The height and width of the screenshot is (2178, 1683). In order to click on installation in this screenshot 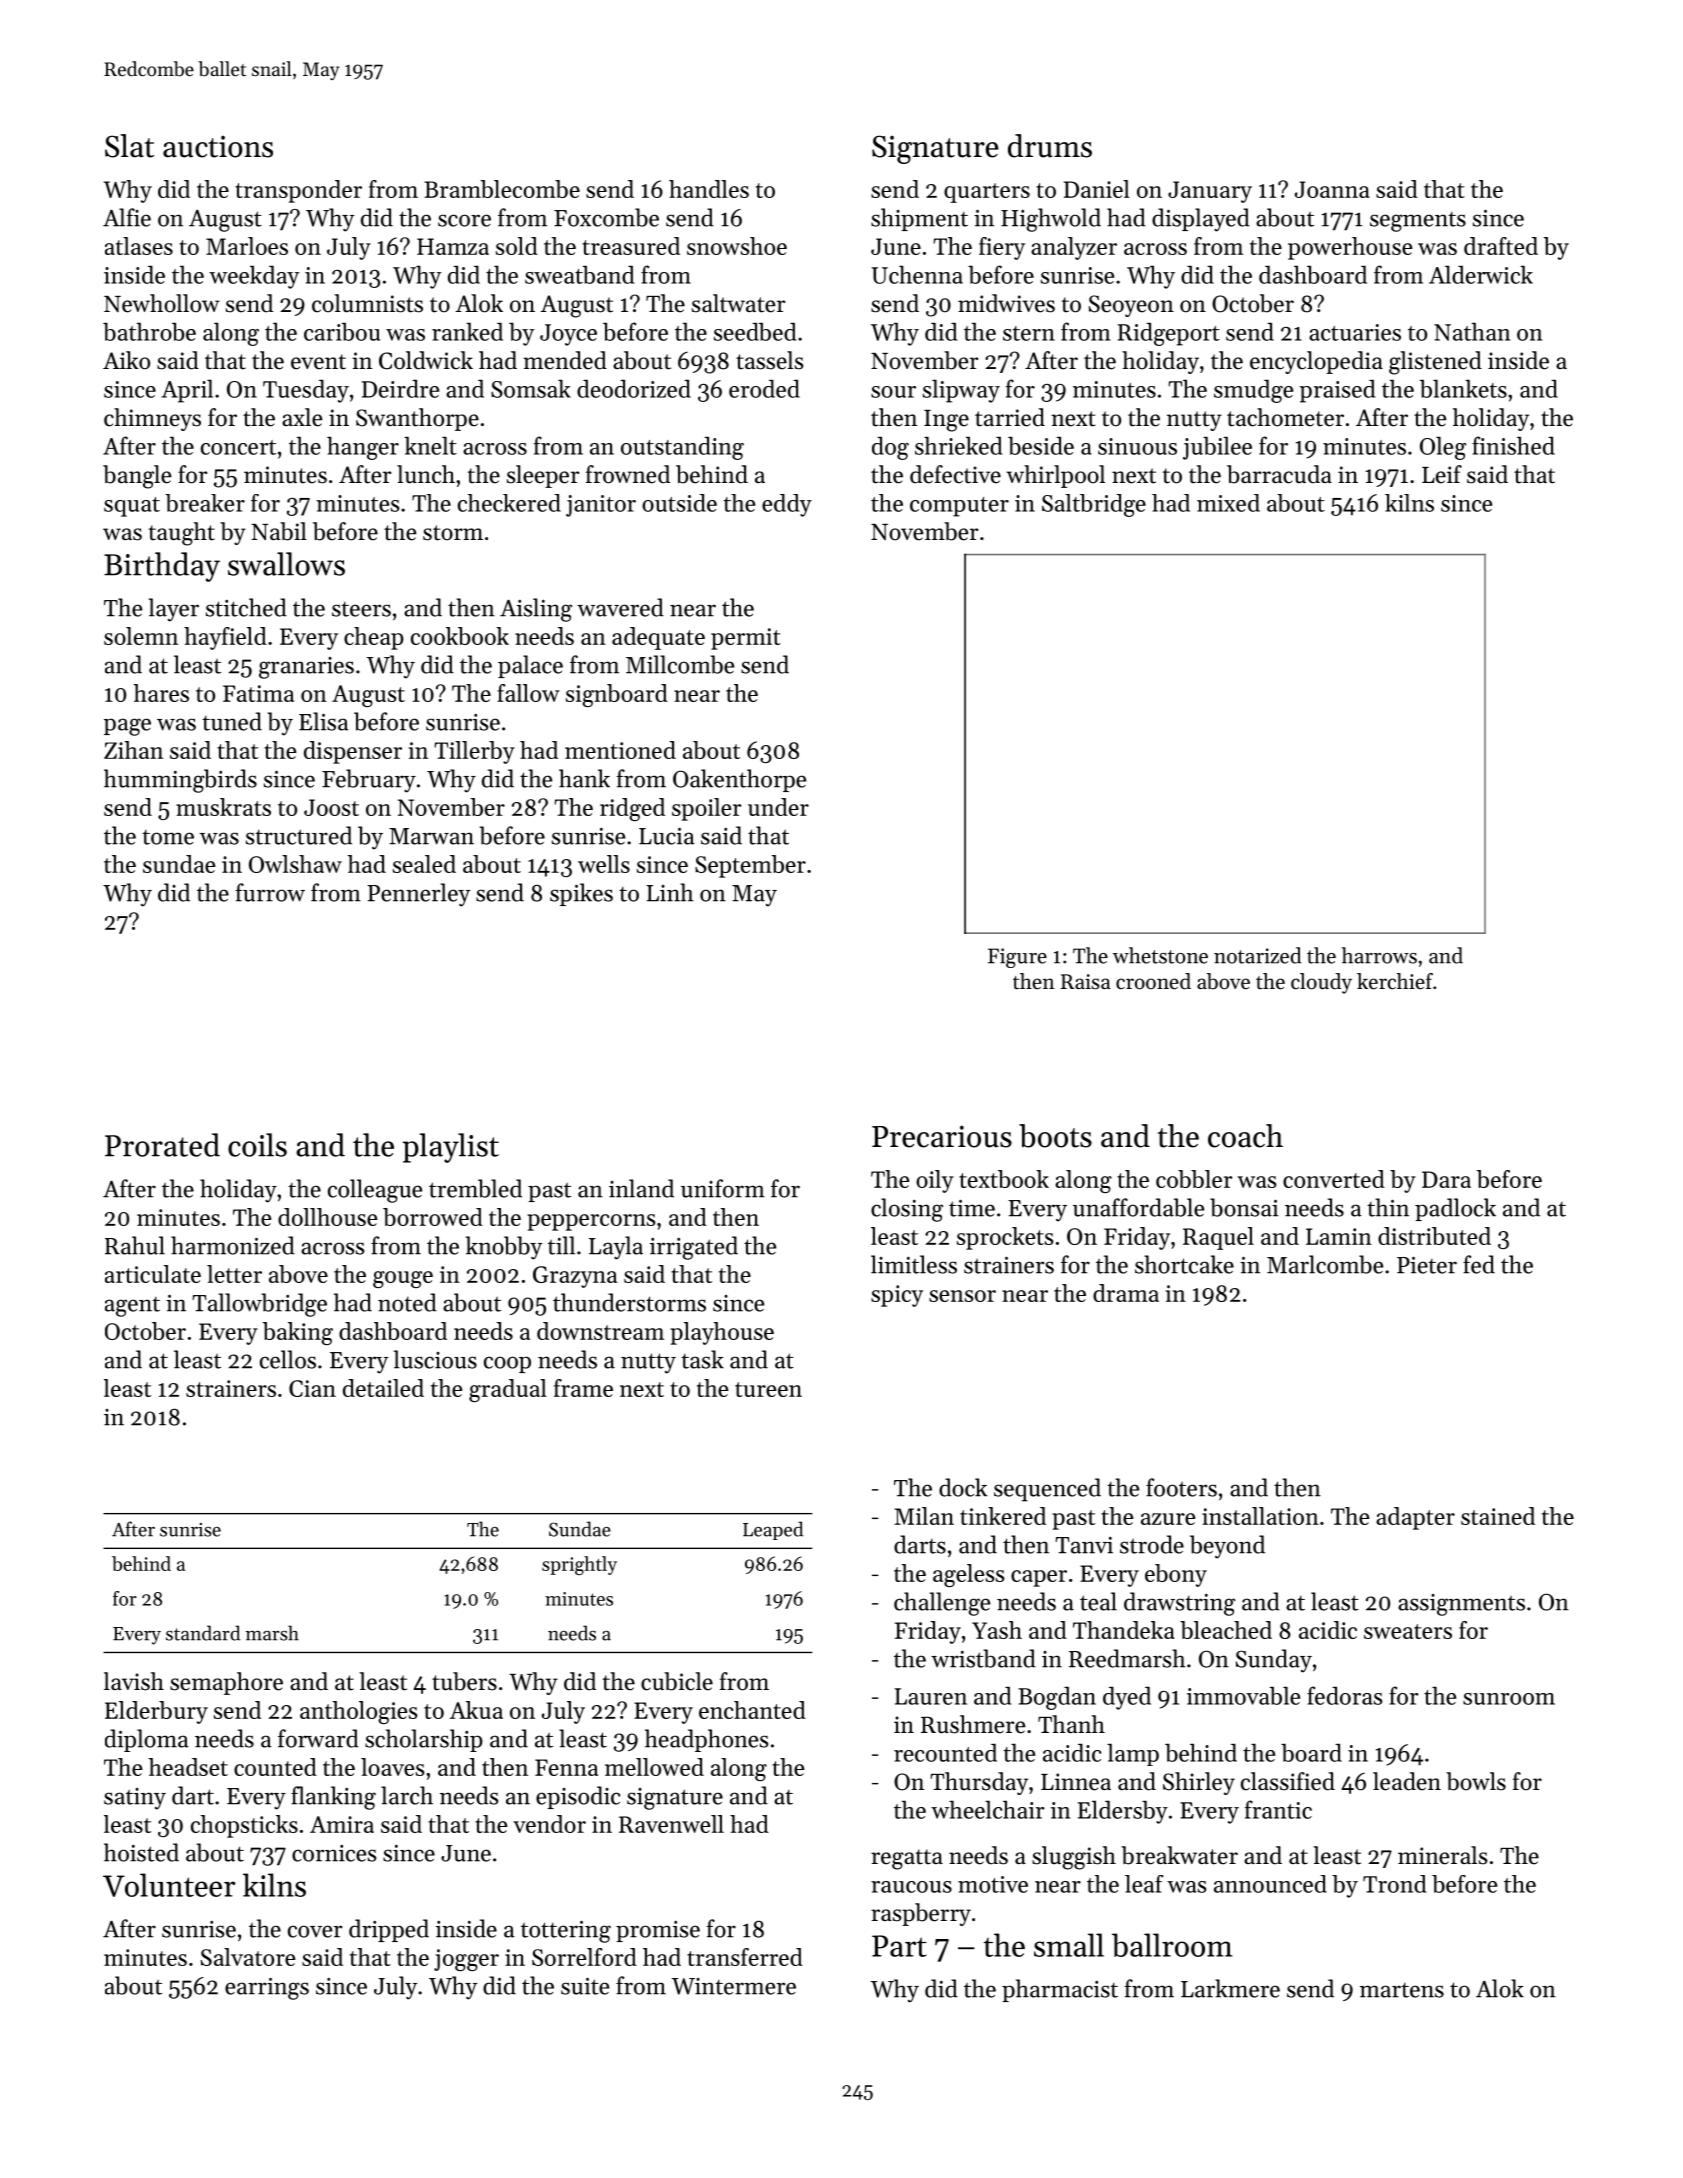, I will do `click(1260, 1516)`.
